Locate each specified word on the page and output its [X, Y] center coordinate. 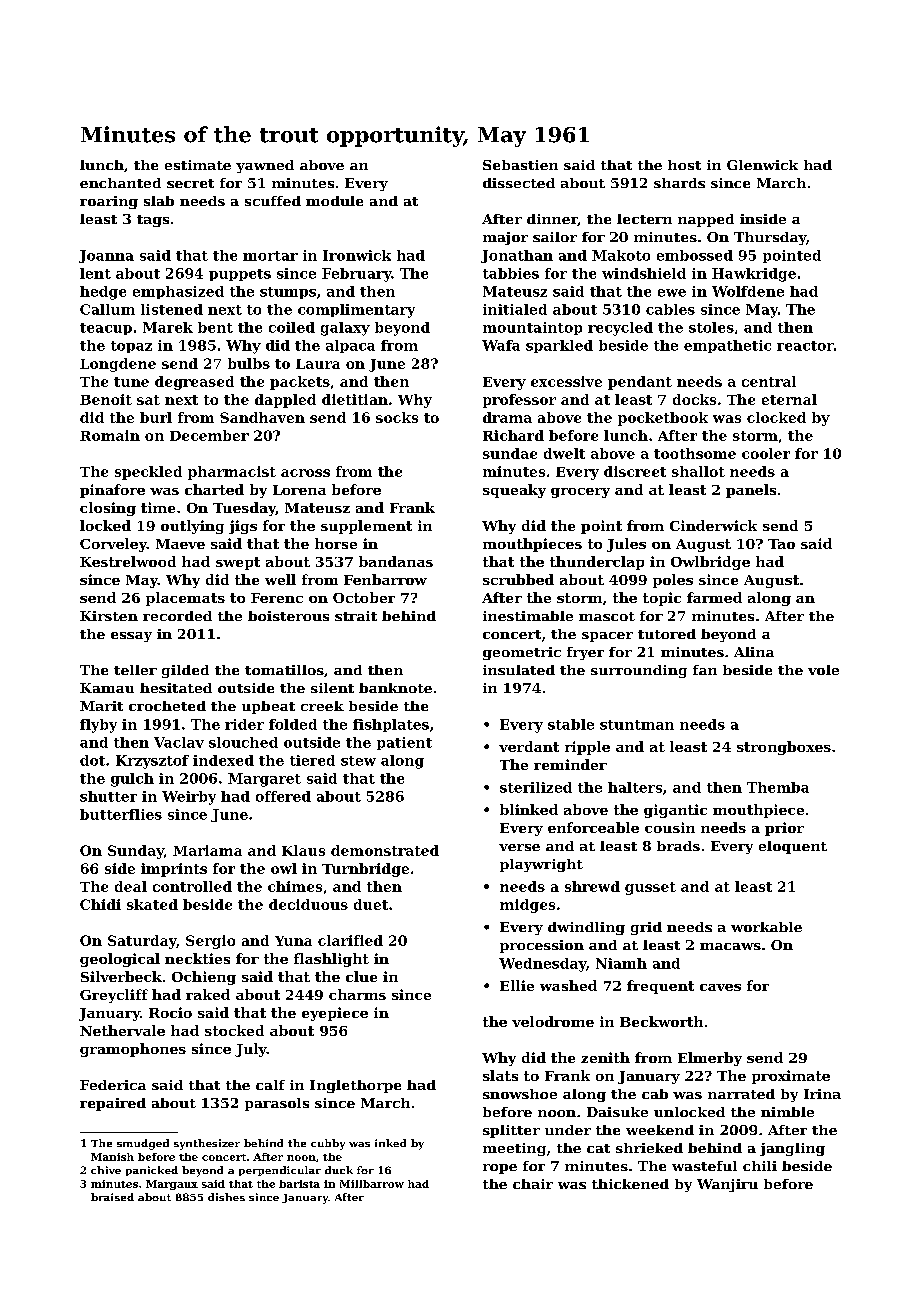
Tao [781, 544]
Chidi [100, 904]
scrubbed [518, 579]
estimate [198, 165]
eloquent [793, 847]
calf [270, 1085]
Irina [822, 1094]
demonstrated [385, 850]
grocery [580, 493]
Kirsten [109, 616]
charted [214, 489]
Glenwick [762, 165]
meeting [514, 1149]
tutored [667, 634]
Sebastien [520, 165]
